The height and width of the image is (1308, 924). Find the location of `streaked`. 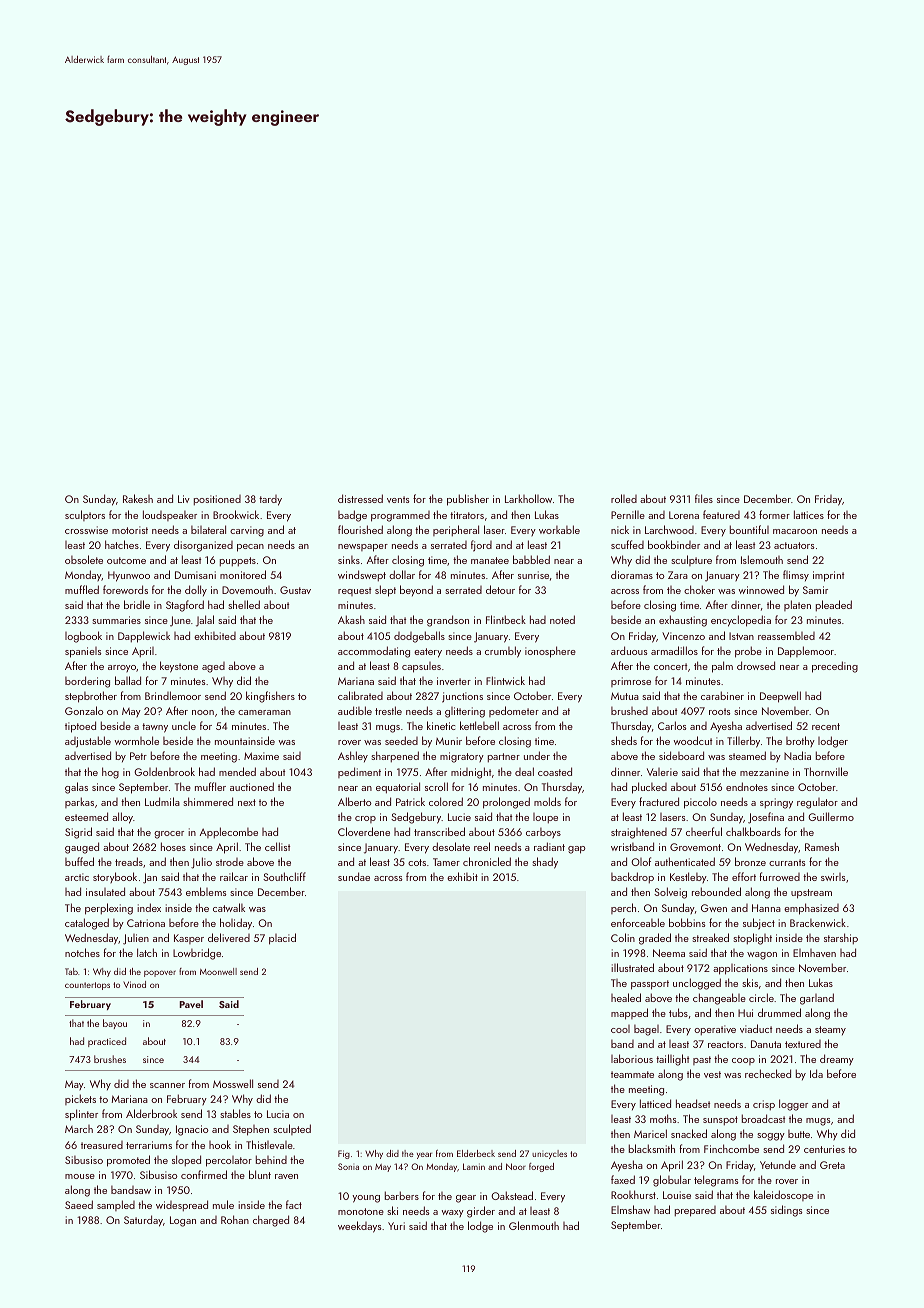

streaked is located at coordinates (710, 937).
